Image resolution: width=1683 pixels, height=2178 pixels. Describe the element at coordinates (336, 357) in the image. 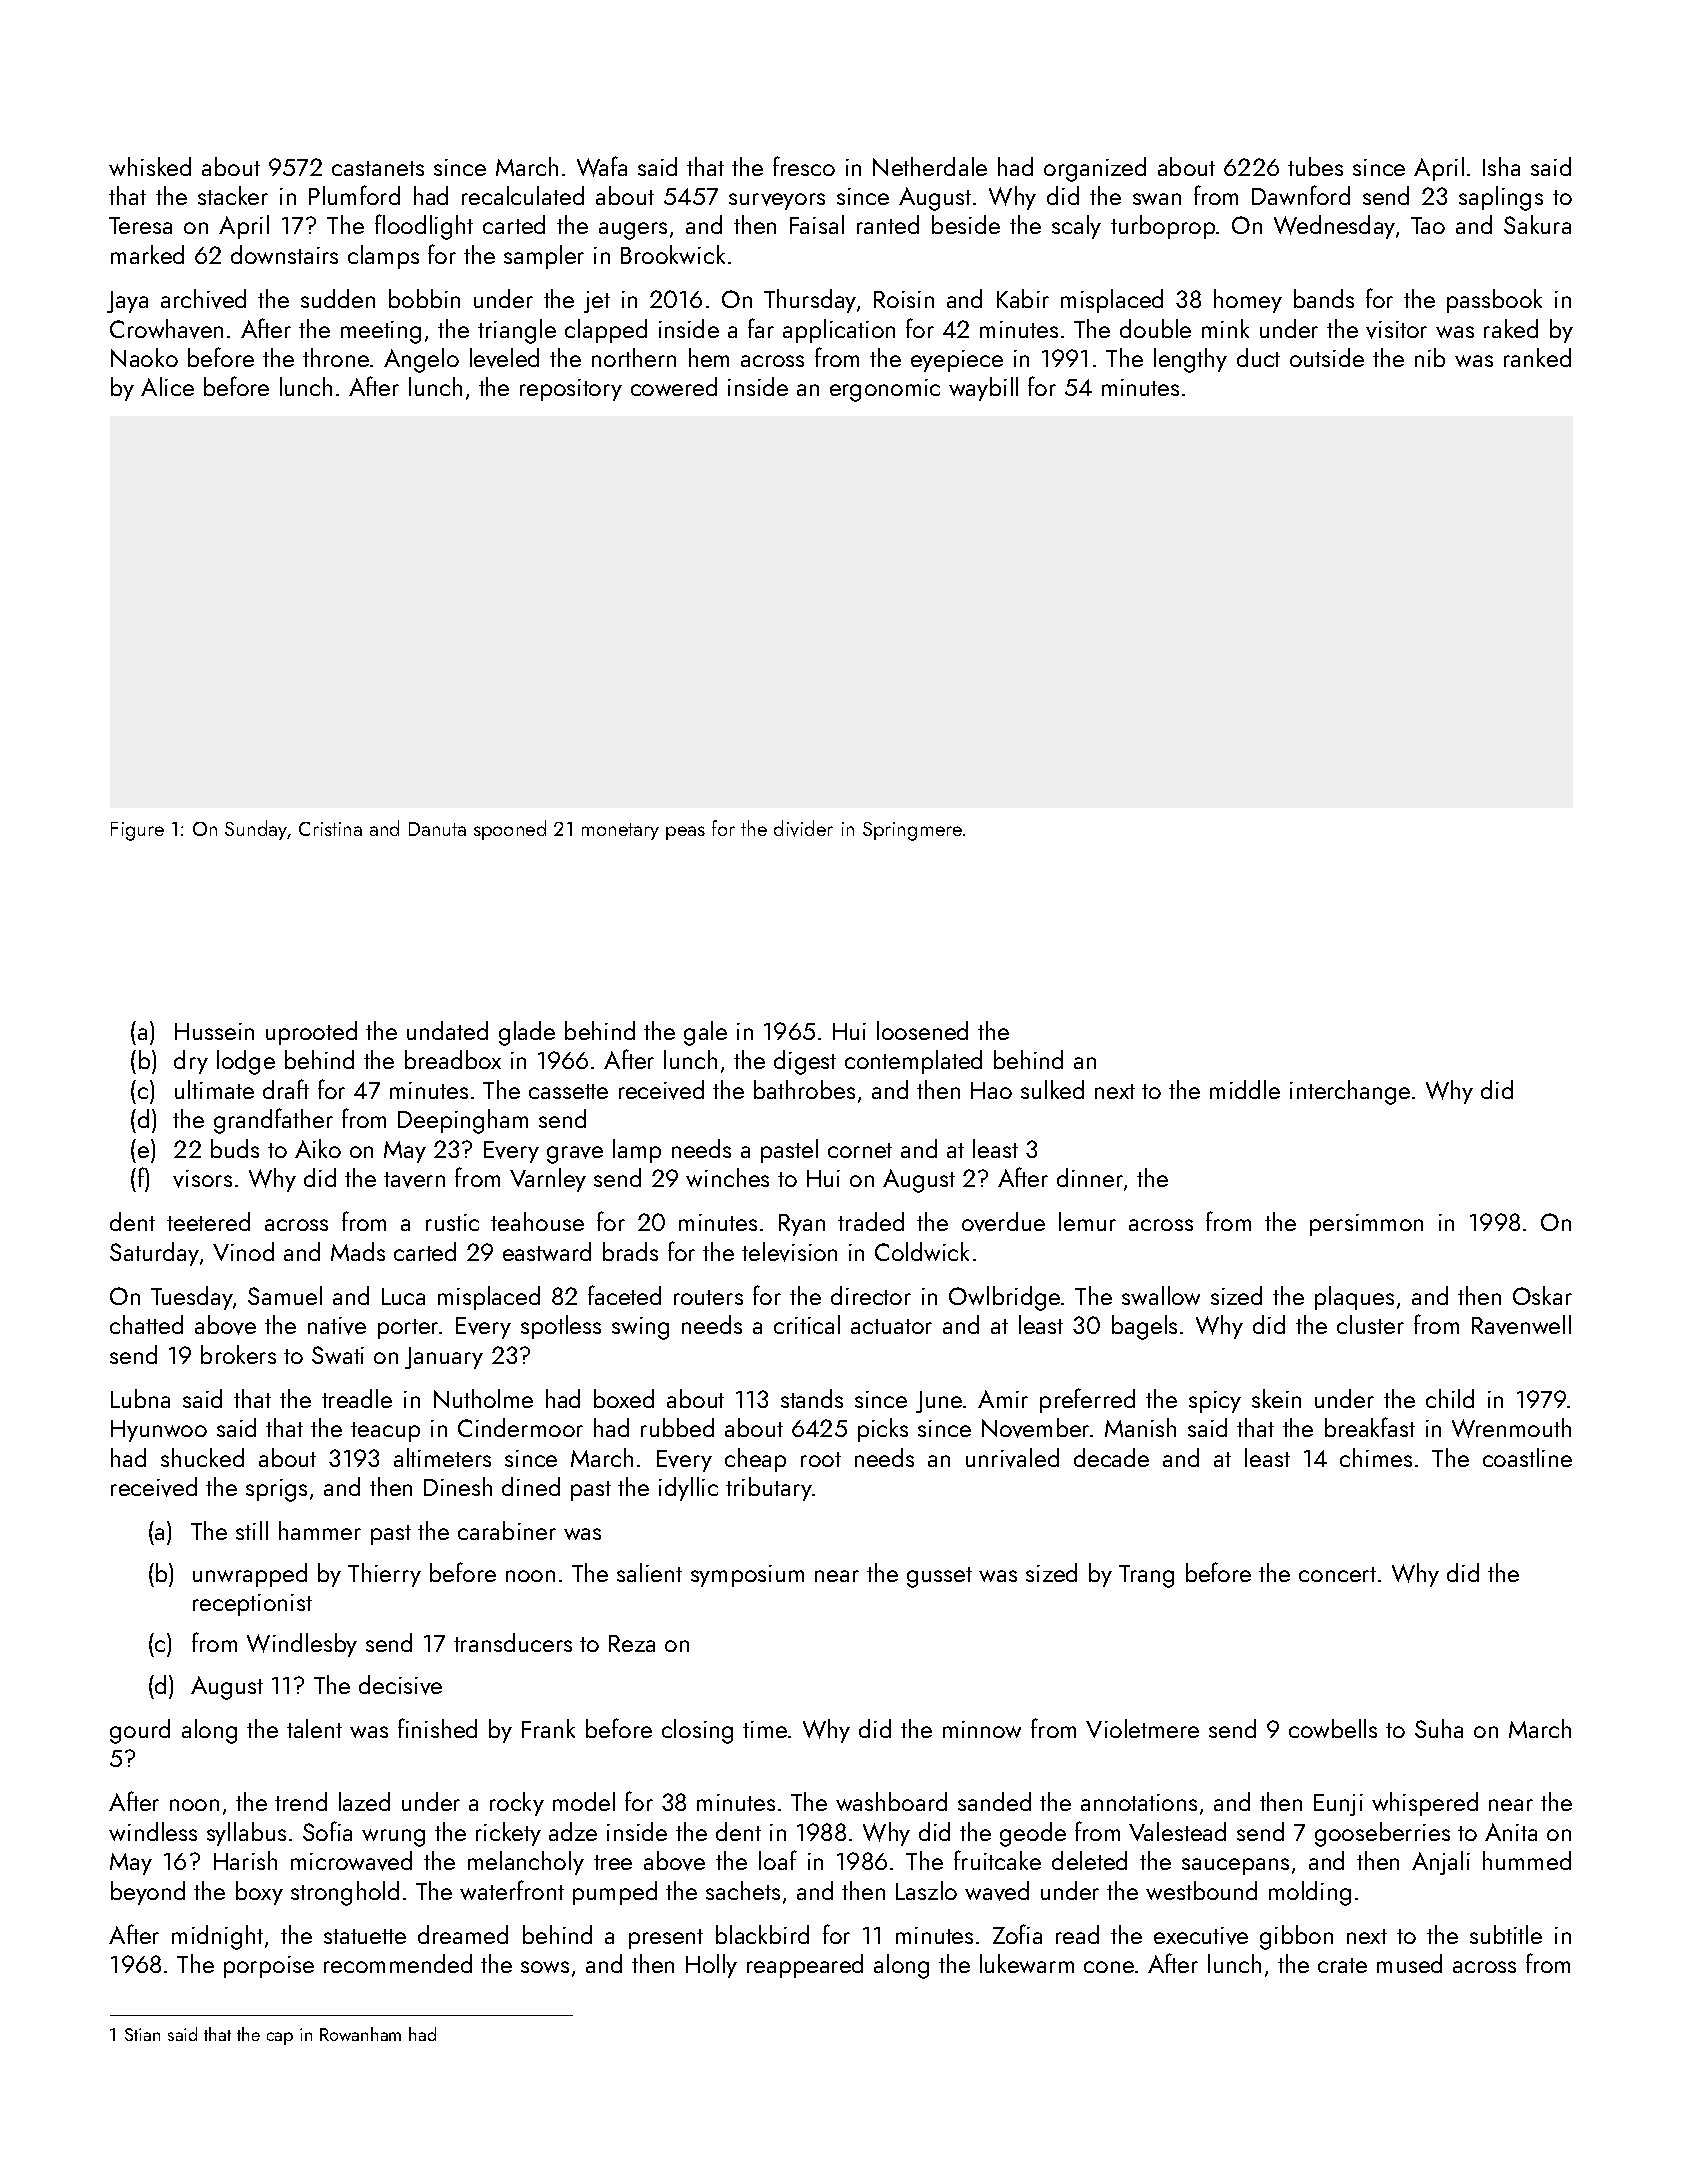

I see `throne` at that location.
